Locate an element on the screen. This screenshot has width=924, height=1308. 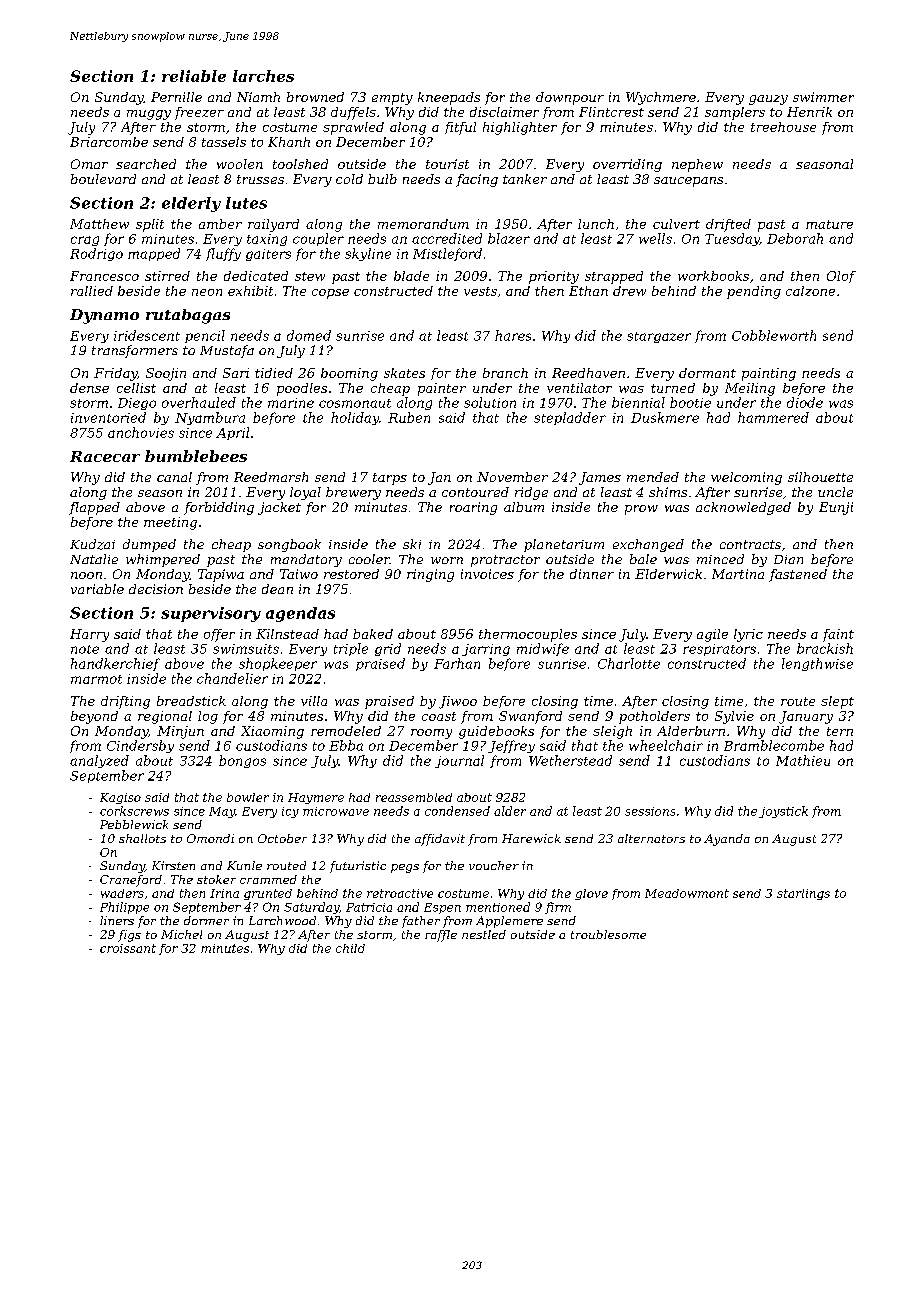
downpour is located at coordinates (570, 98).
